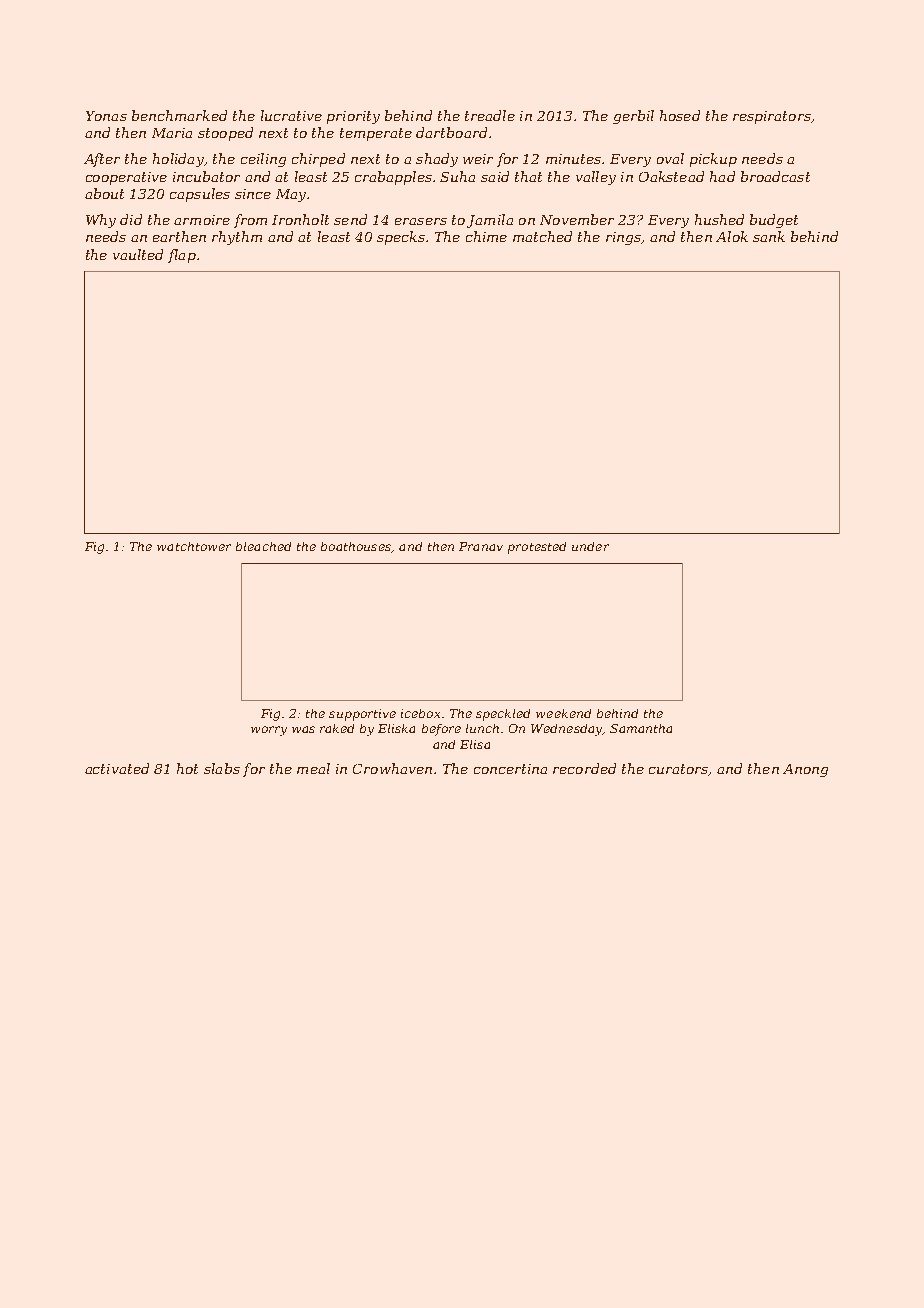 The width and height of the screenshot is (924, 1308). Describe the element at coordinates (420, 713) in the screenshot. I see `icebox` at that location.
